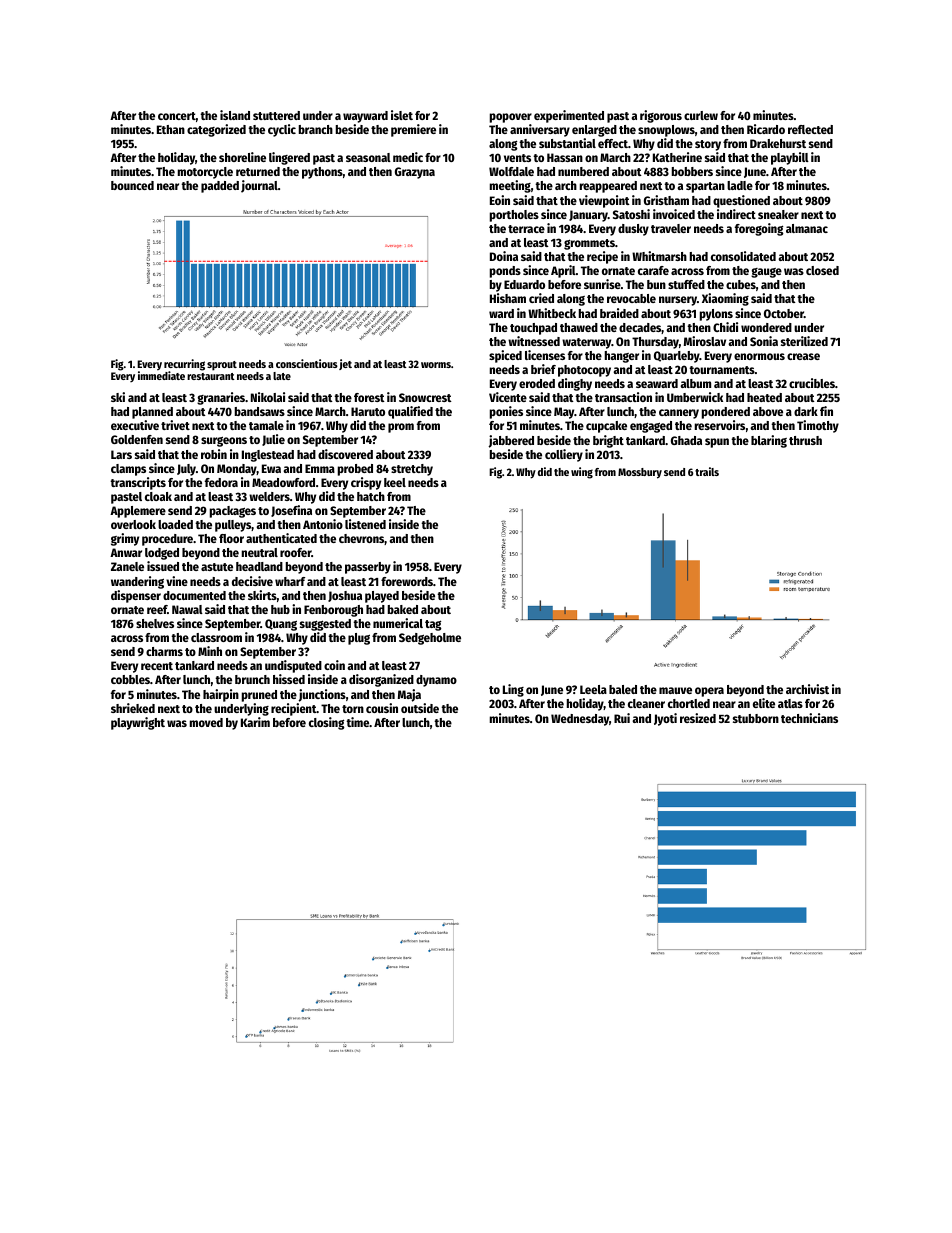 This screenshot has width=952, height=1233. I want to click on Wolfdale, so click(511, 171).
